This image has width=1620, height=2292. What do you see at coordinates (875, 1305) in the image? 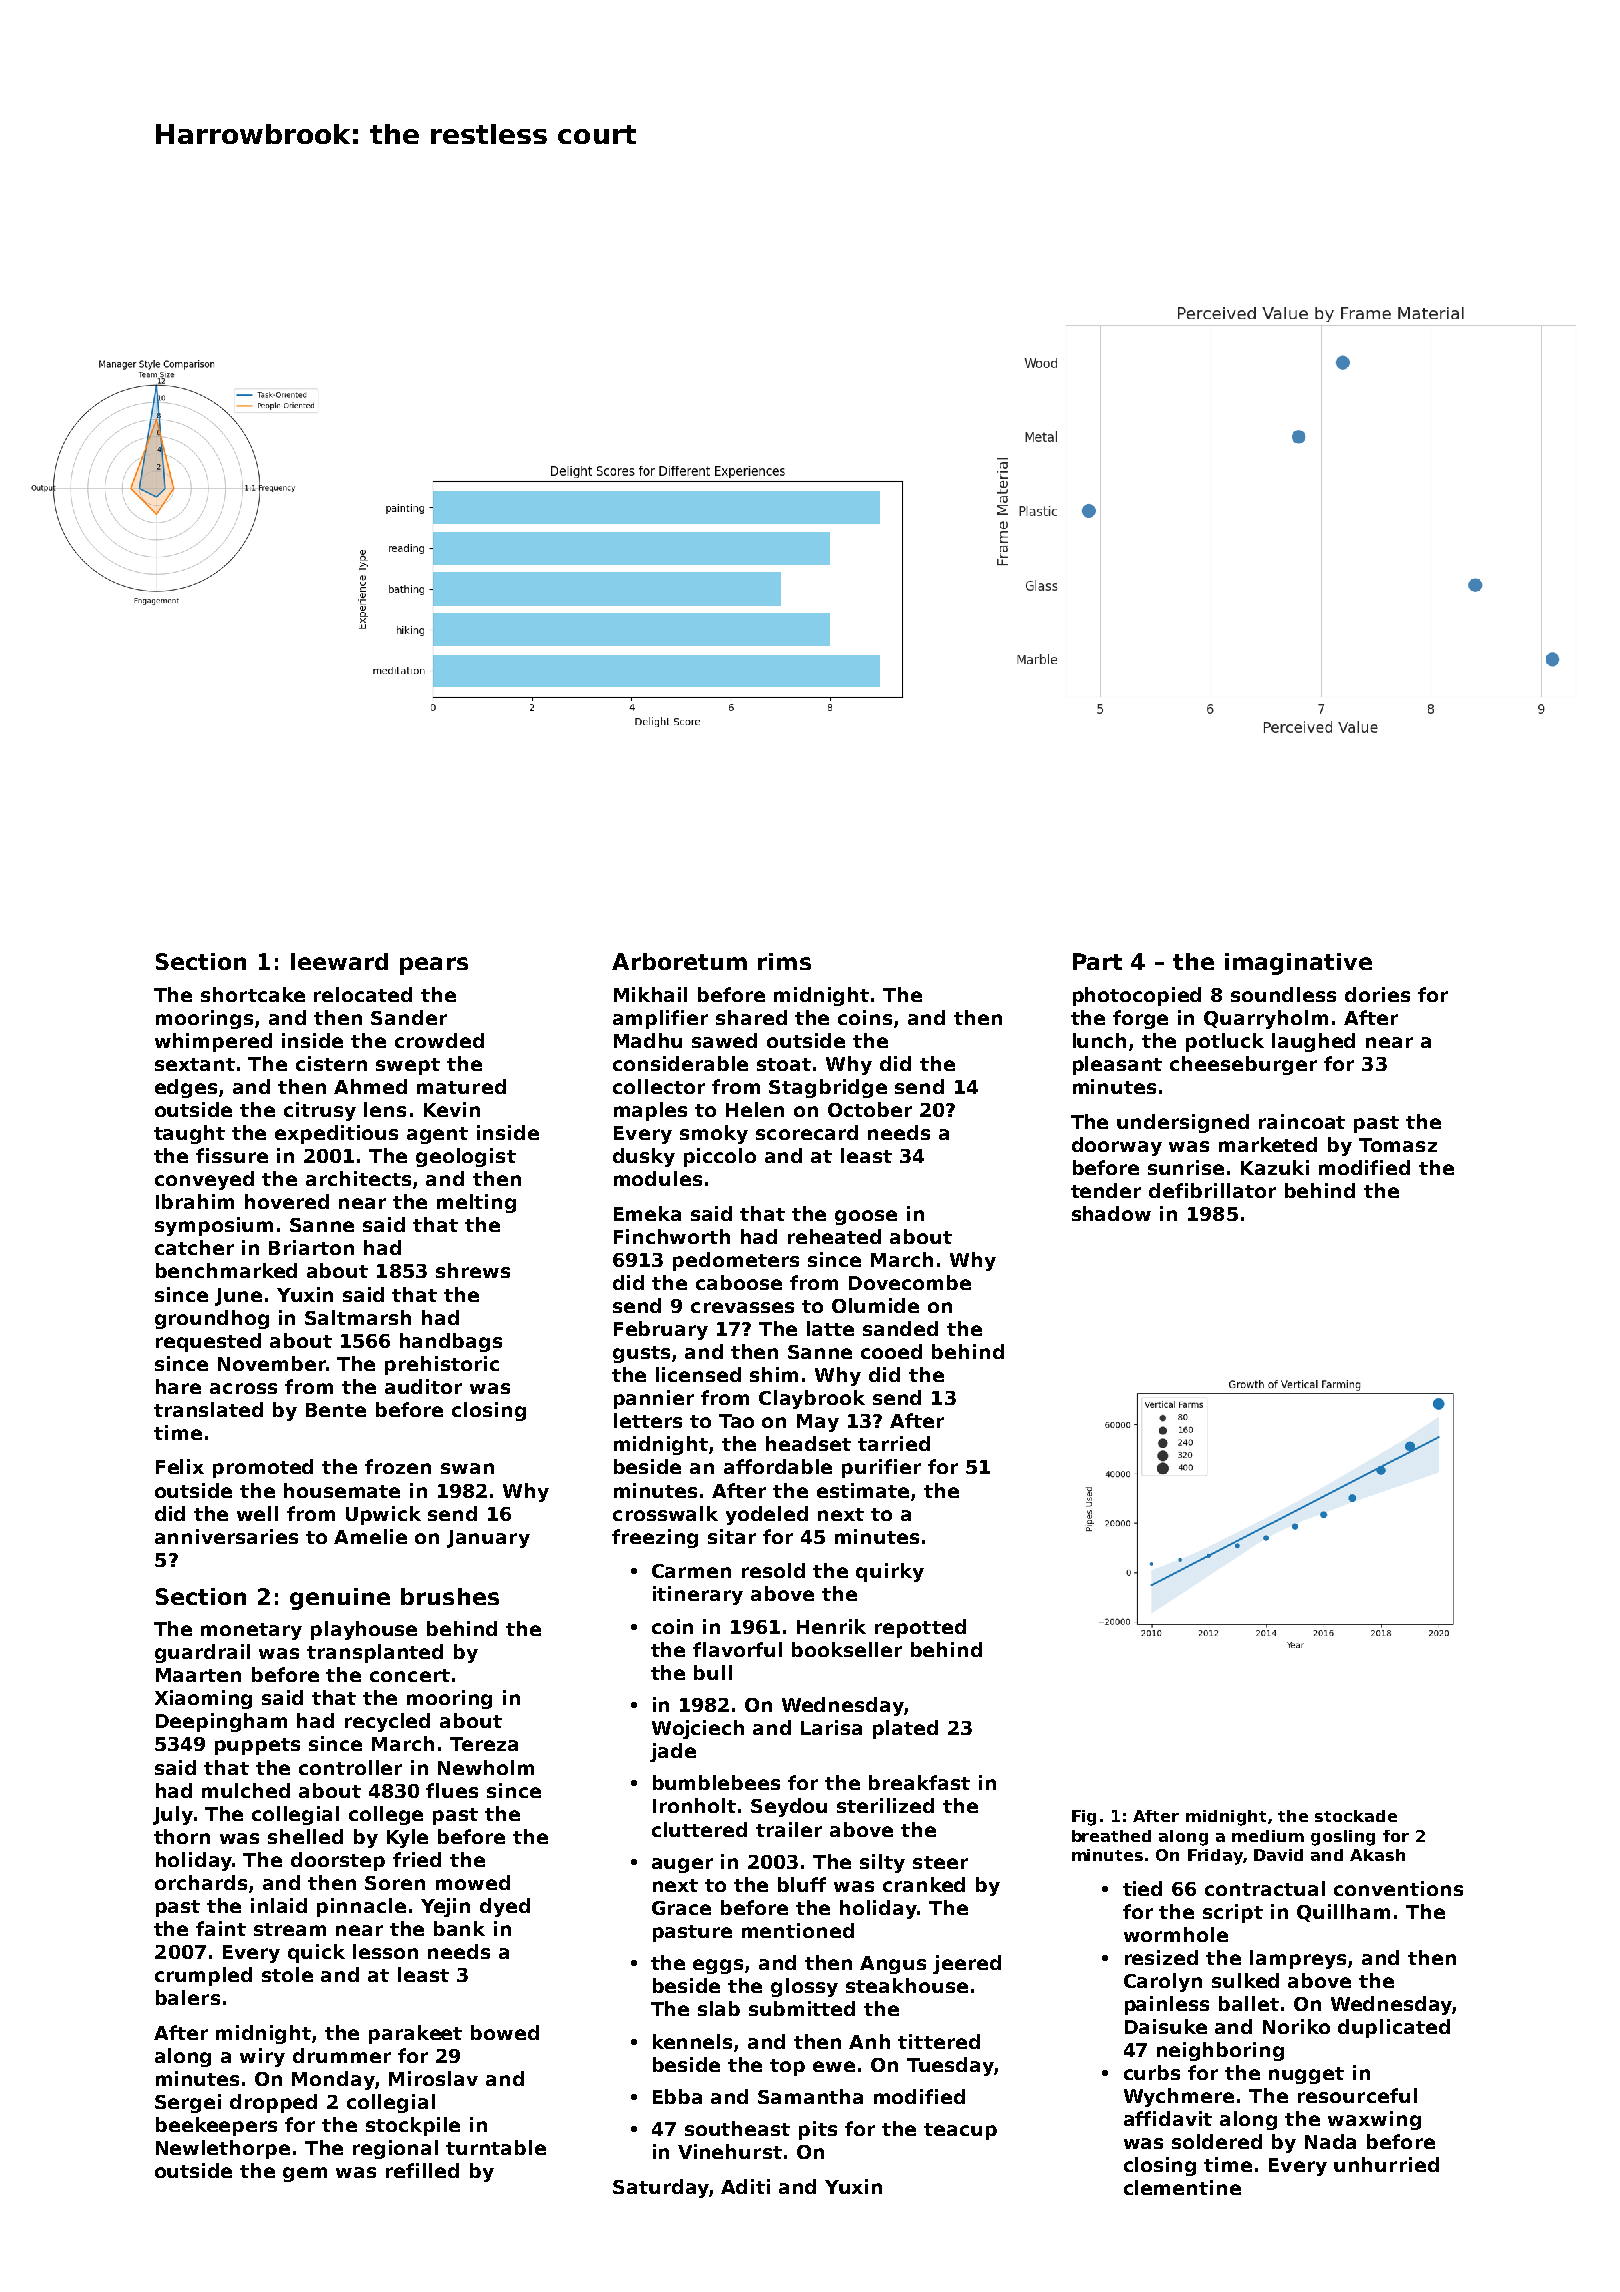
I see `Olumide` at bounding box center [875, 1305].
